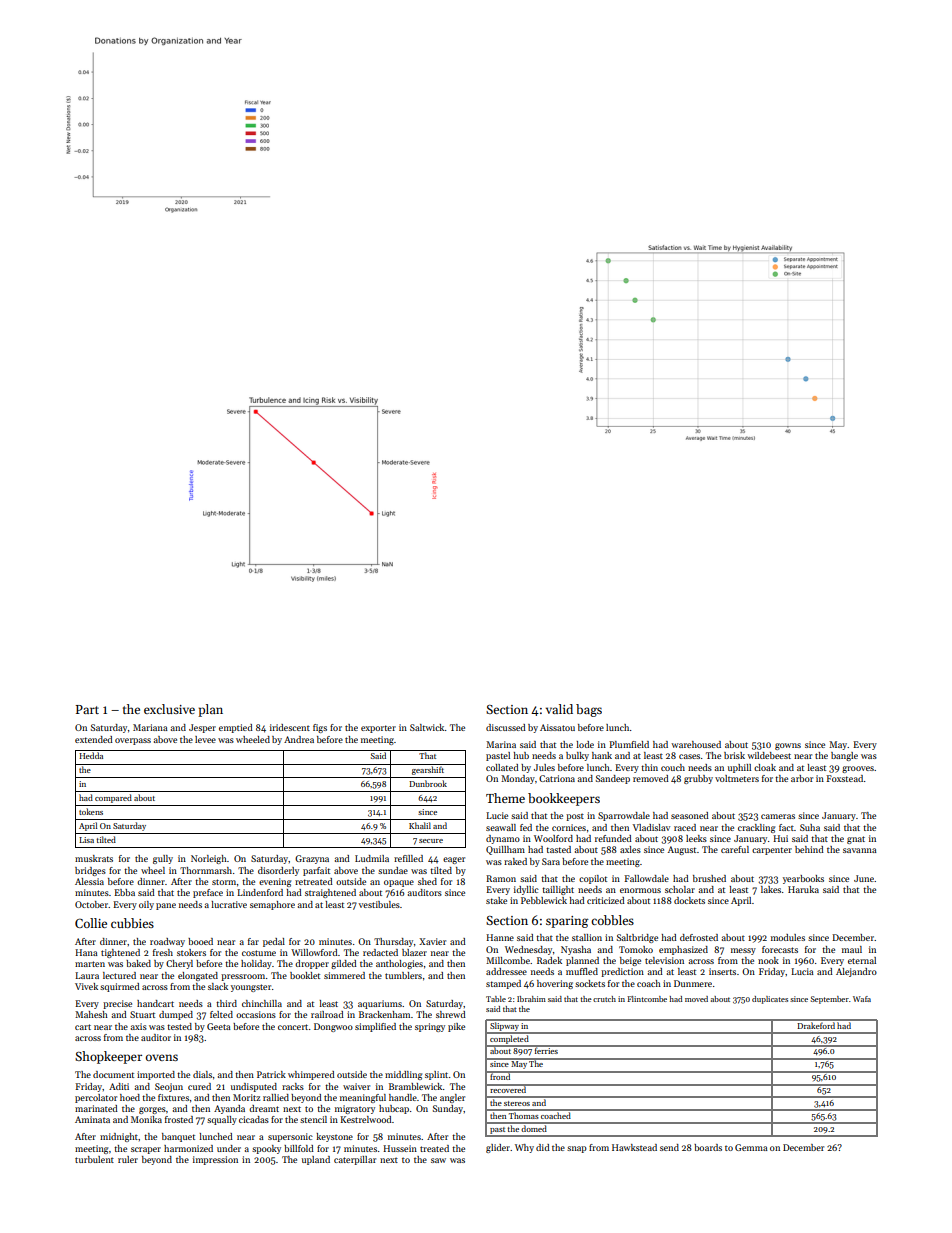 Image resolution: width=952 pixels, height=1233 pixels. Describe the element at coordinates (551, 861) in the document. I see `Sara` at that location.
